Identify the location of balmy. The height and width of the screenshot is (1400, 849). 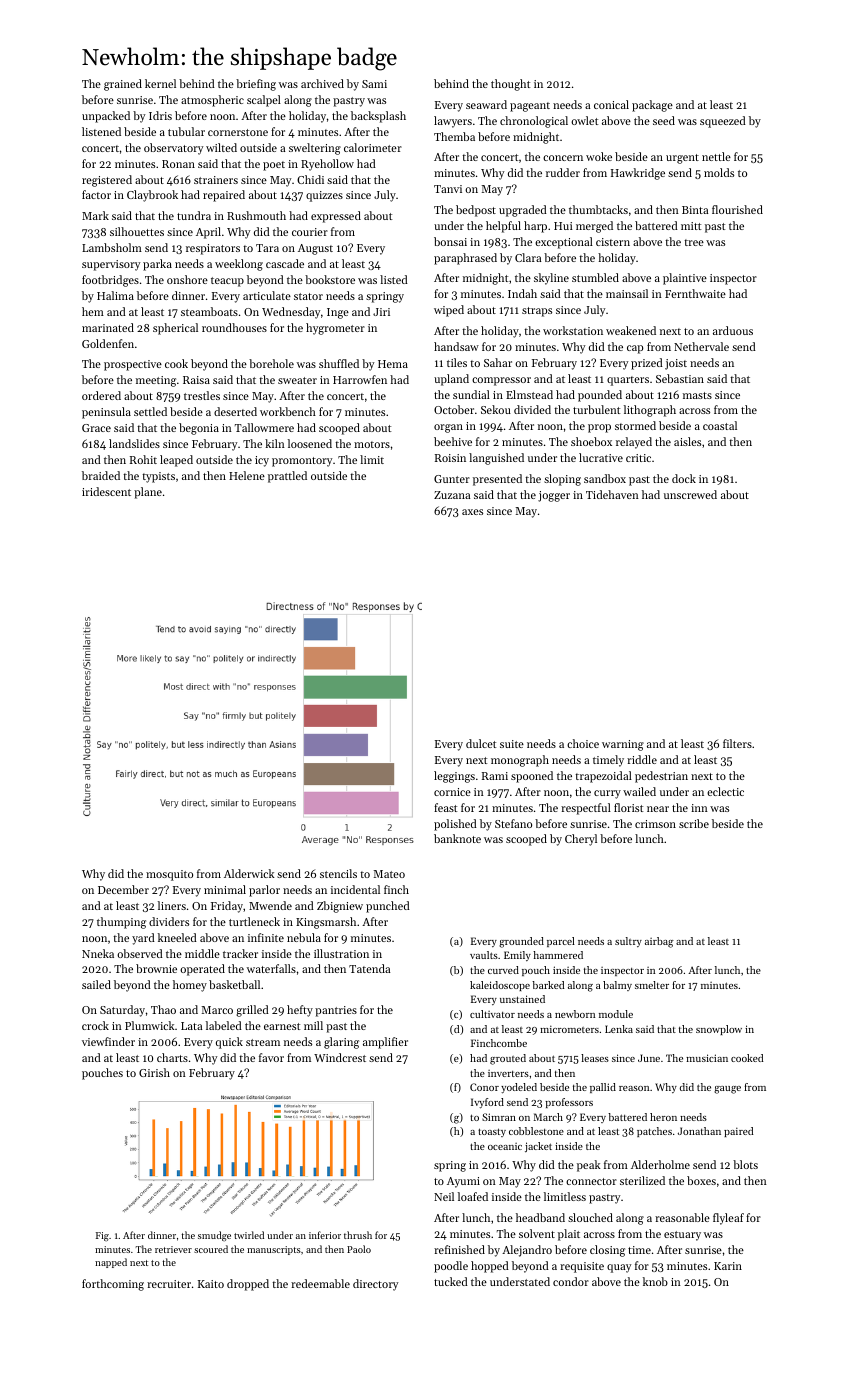
(617, 986).
